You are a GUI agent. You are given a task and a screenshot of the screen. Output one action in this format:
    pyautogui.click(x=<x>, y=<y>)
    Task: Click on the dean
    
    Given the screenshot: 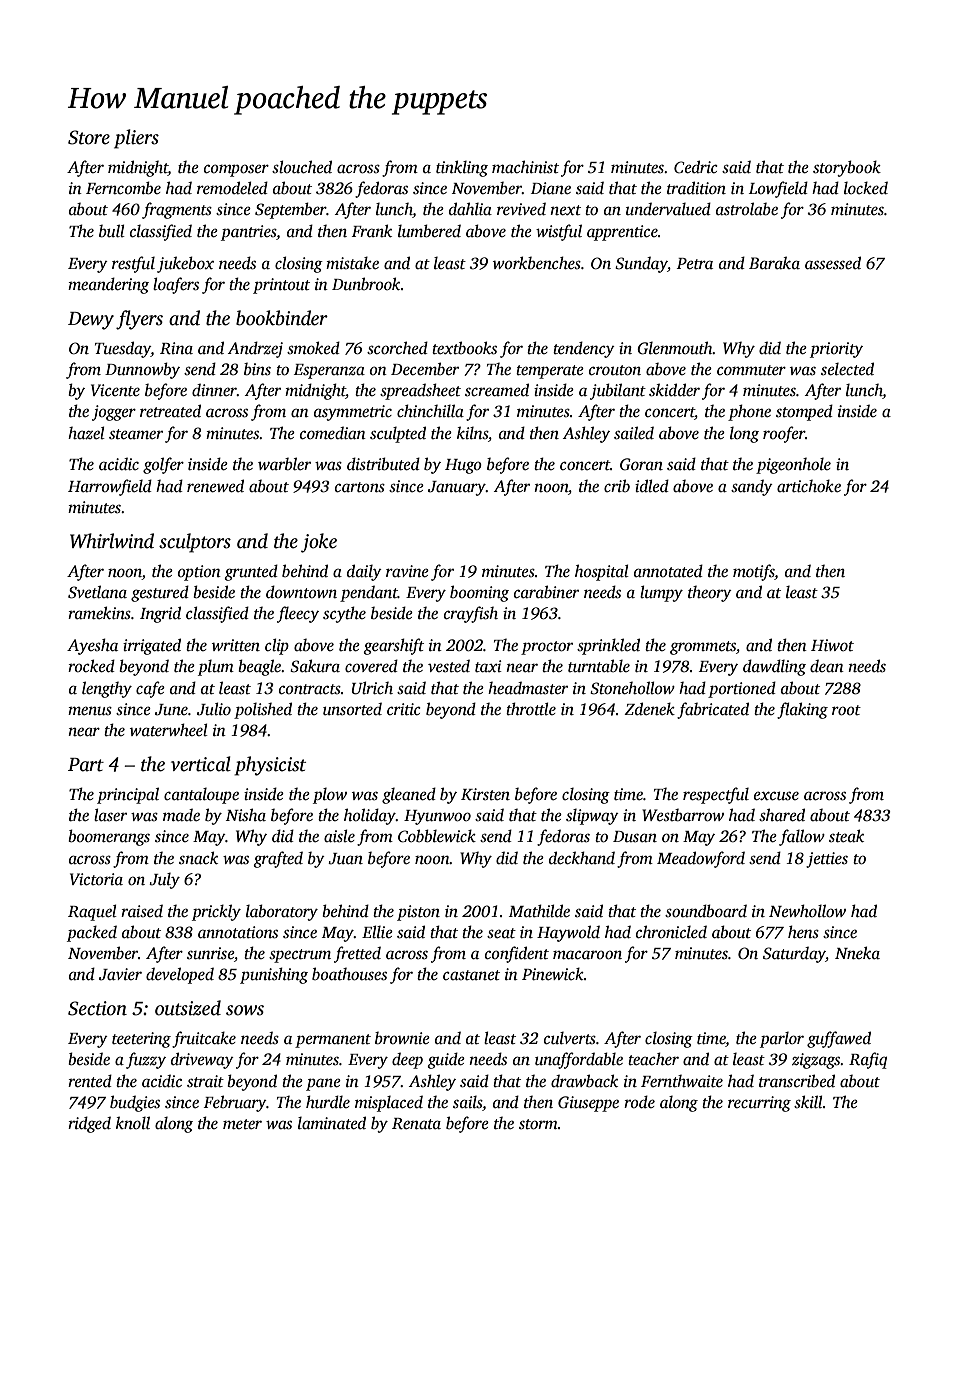 What is the action you would take?
    pyautogui.click(x=827, y=666)
